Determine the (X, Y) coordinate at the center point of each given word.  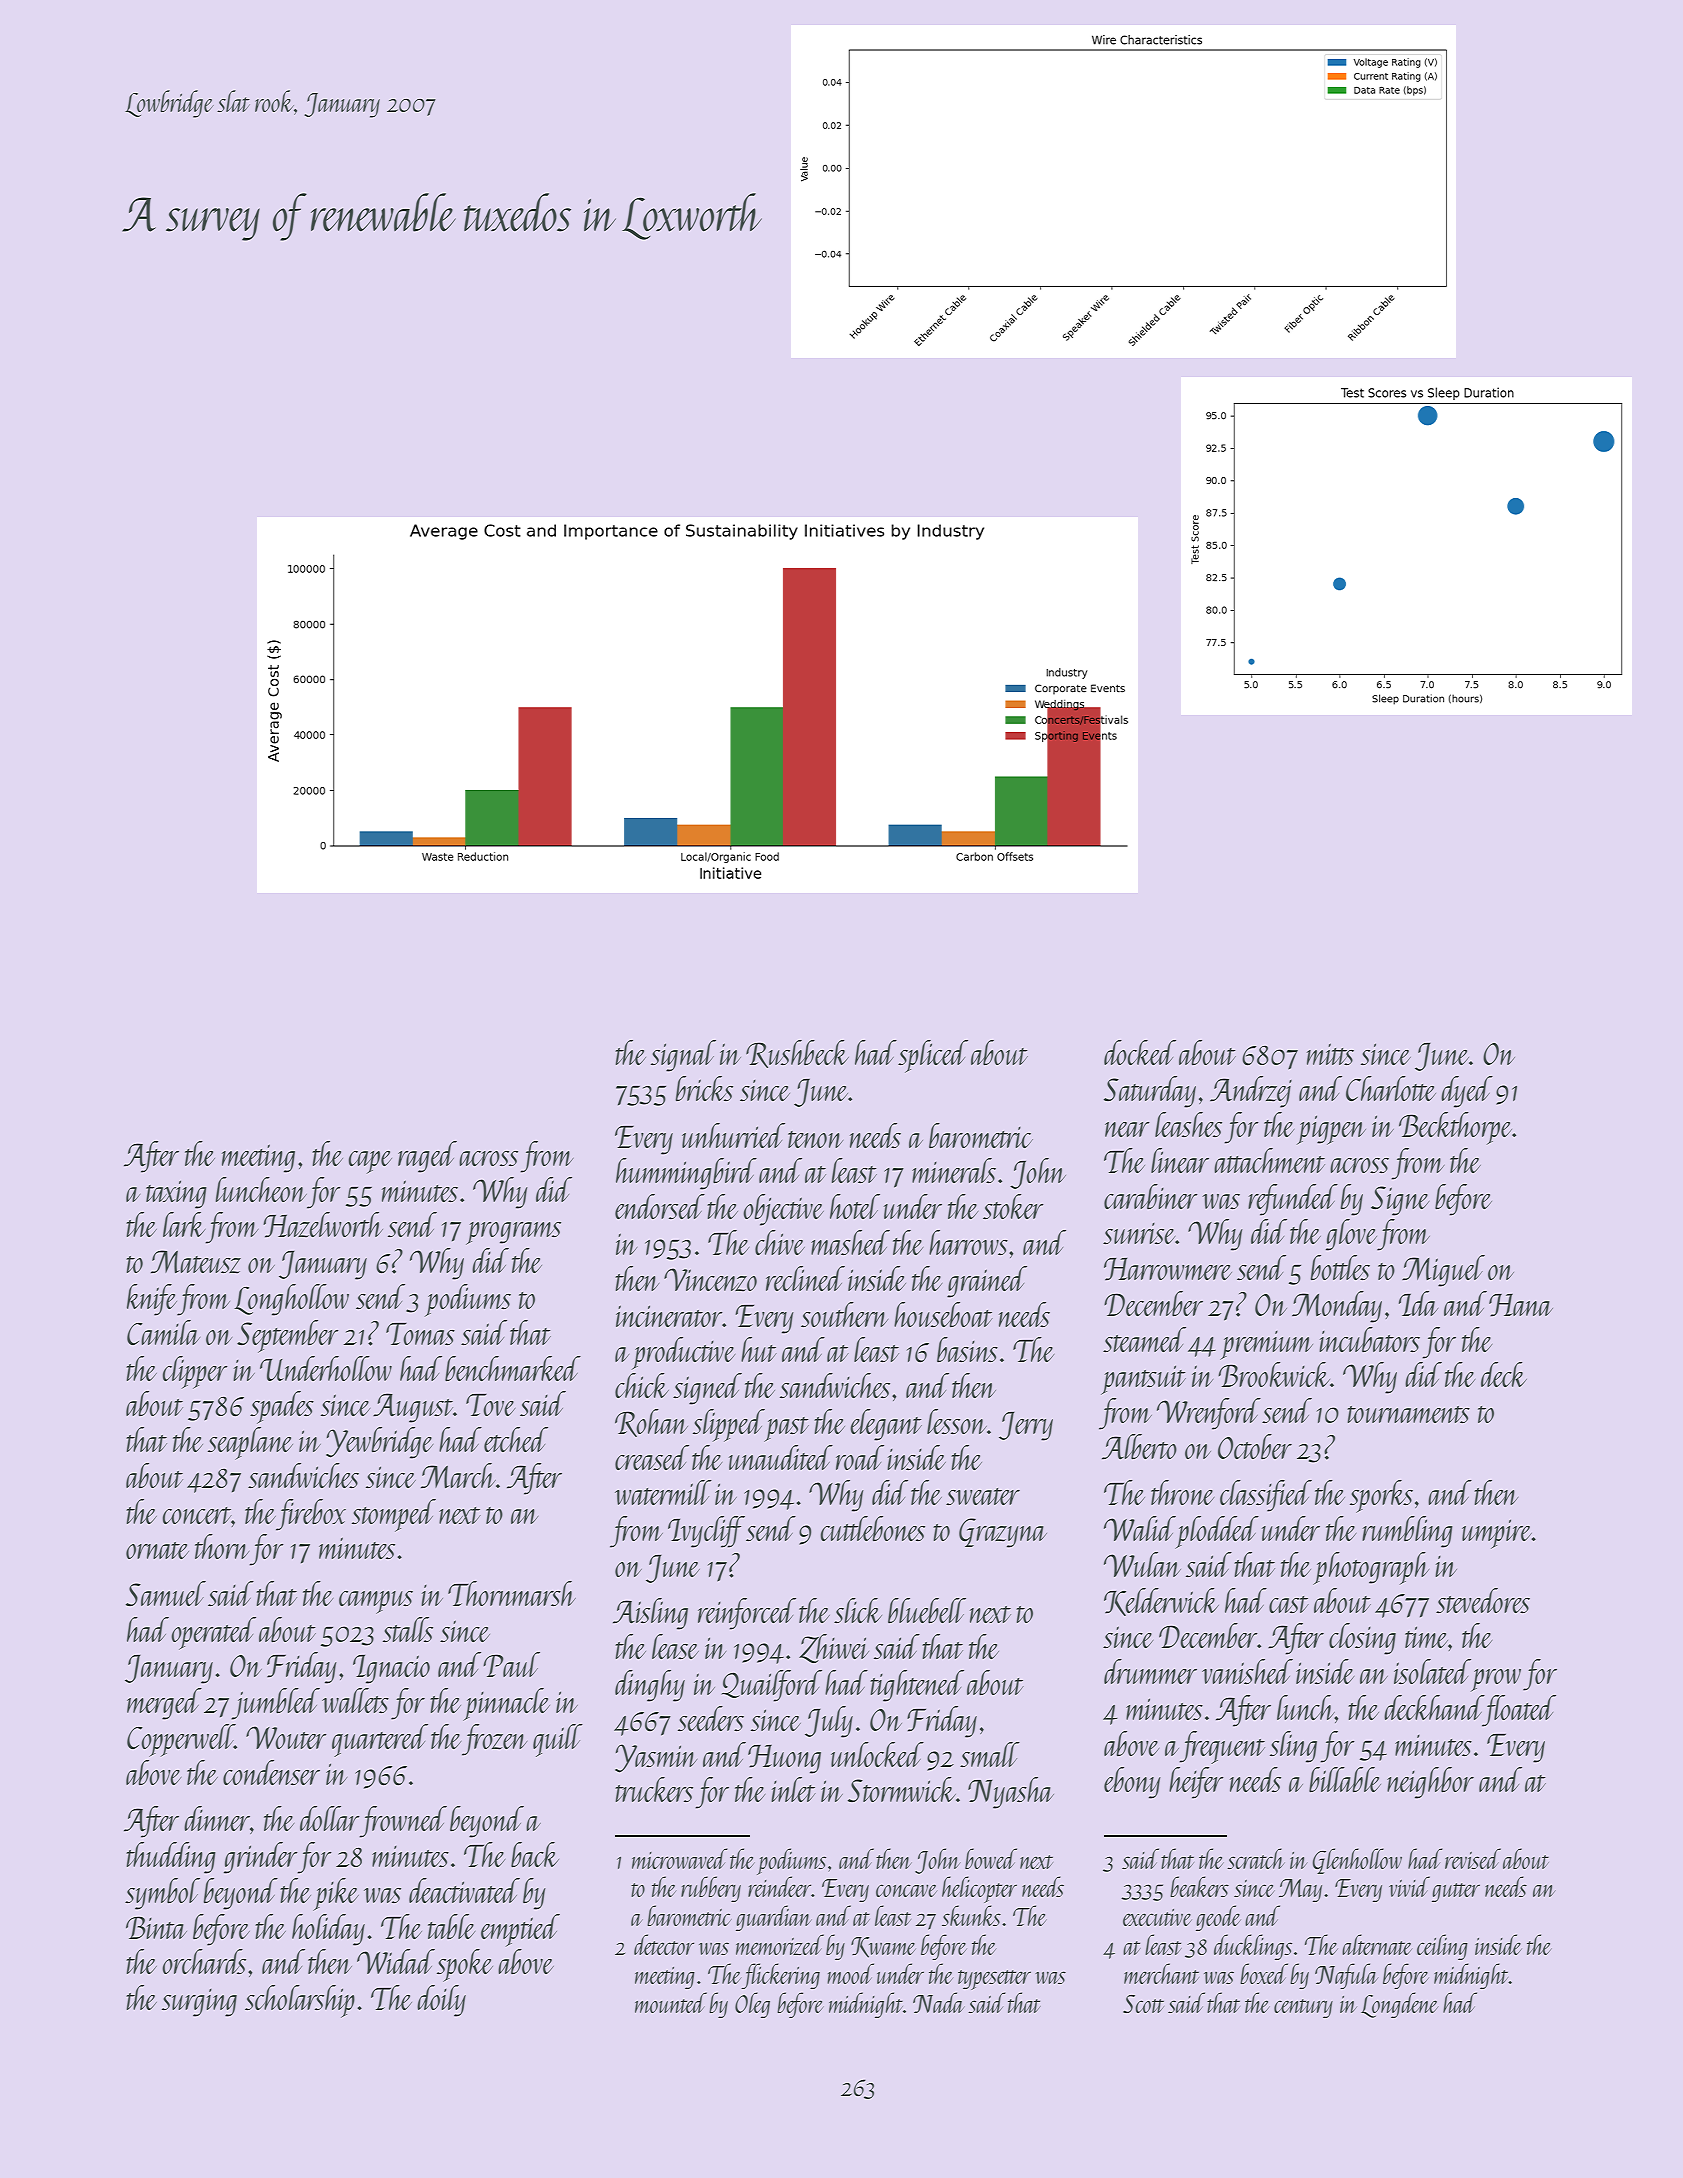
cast (1289, 1604)
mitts (1330, 1054)
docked (1140, 1052)
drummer (1150, 1671)
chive (780, 1242)
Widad (396, 1961)
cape (370, 1162)
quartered (380, 1740)
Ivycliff (706, 1532)
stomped (394, 1515)
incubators (1369, 1339)
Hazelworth (323, 1225)
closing (1362, 1639)
